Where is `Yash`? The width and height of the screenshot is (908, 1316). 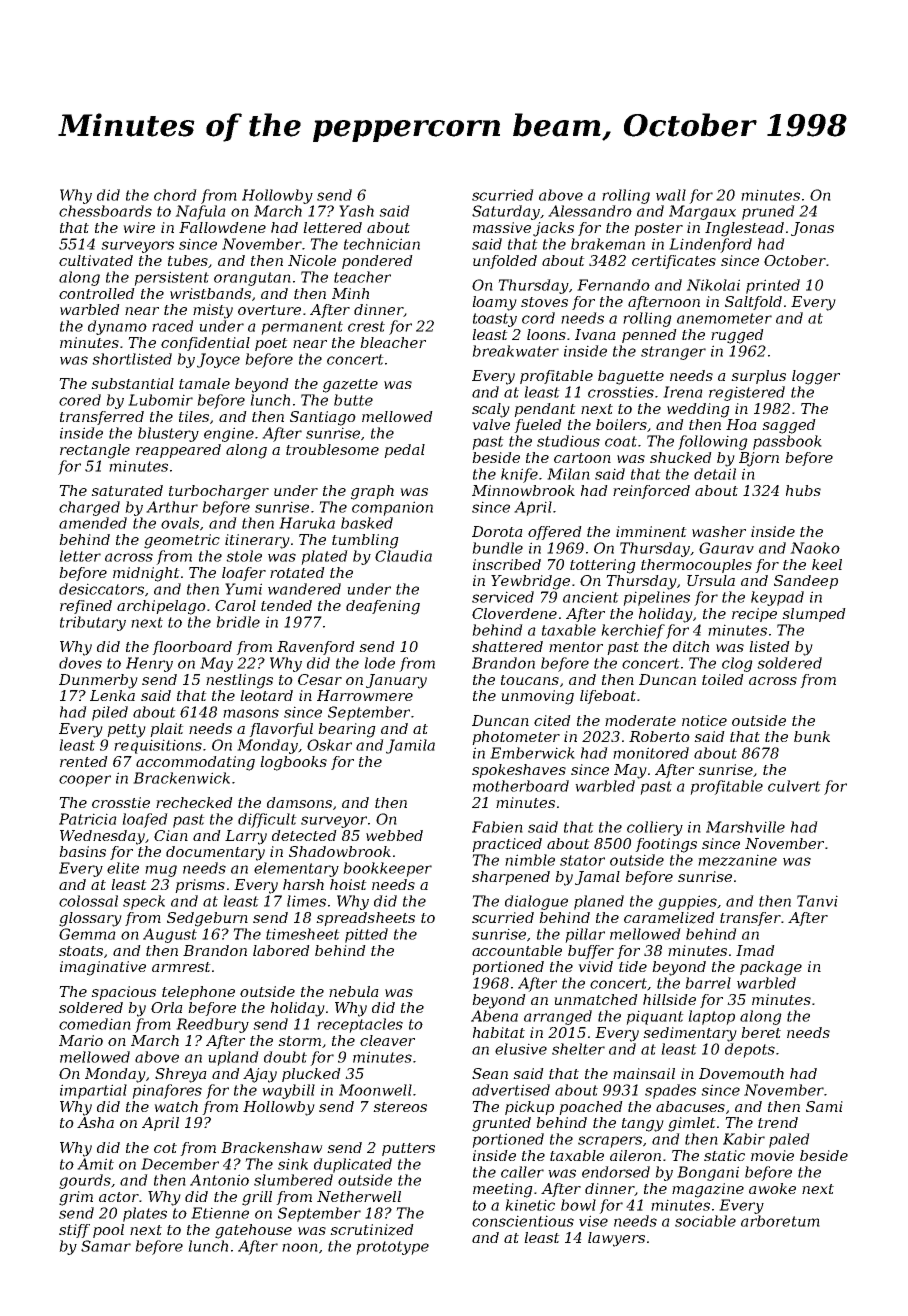 Yash is located at coordinates (356, 211).
